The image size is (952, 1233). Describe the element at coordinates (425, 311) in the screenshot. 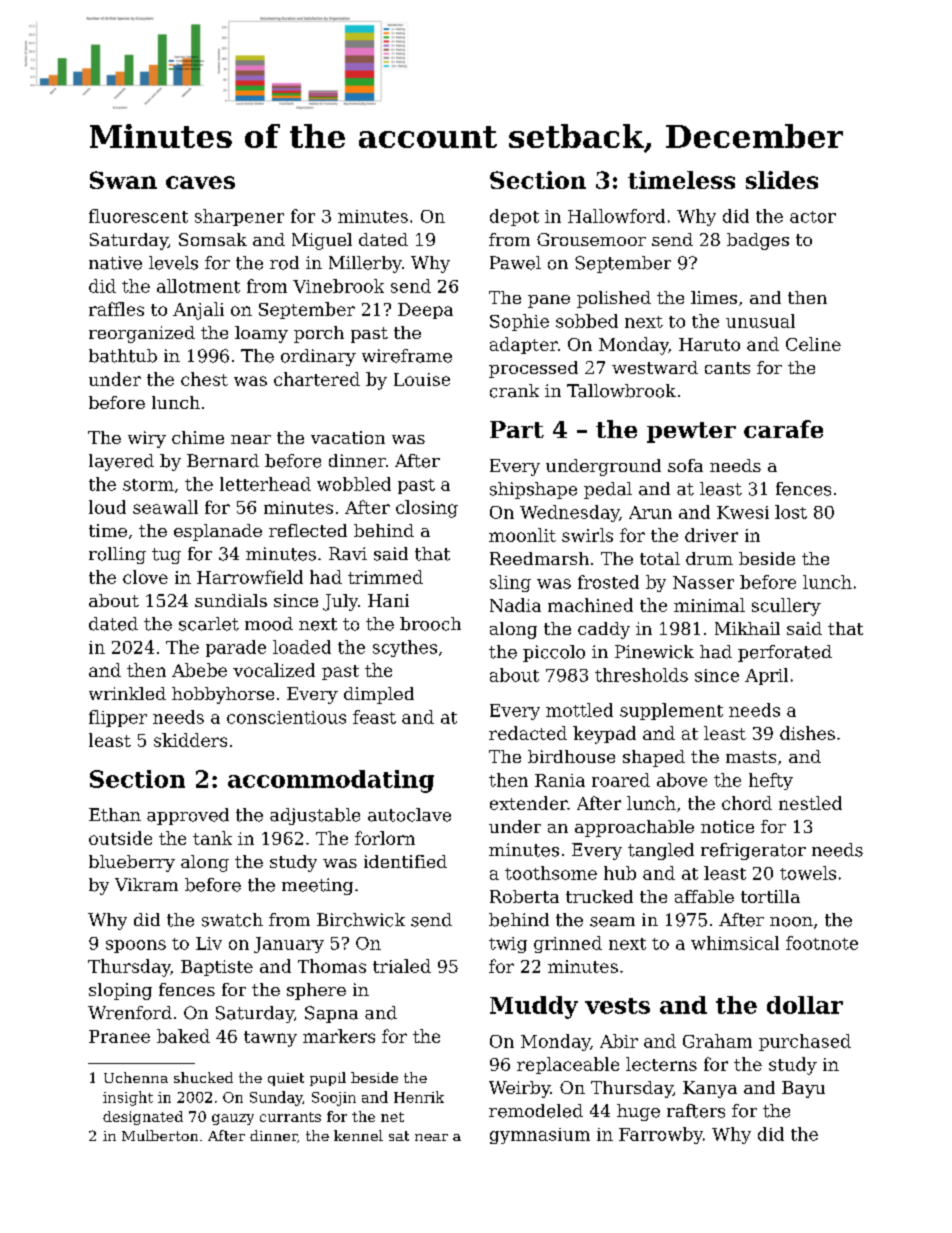

I see `Deepa` at that location.
